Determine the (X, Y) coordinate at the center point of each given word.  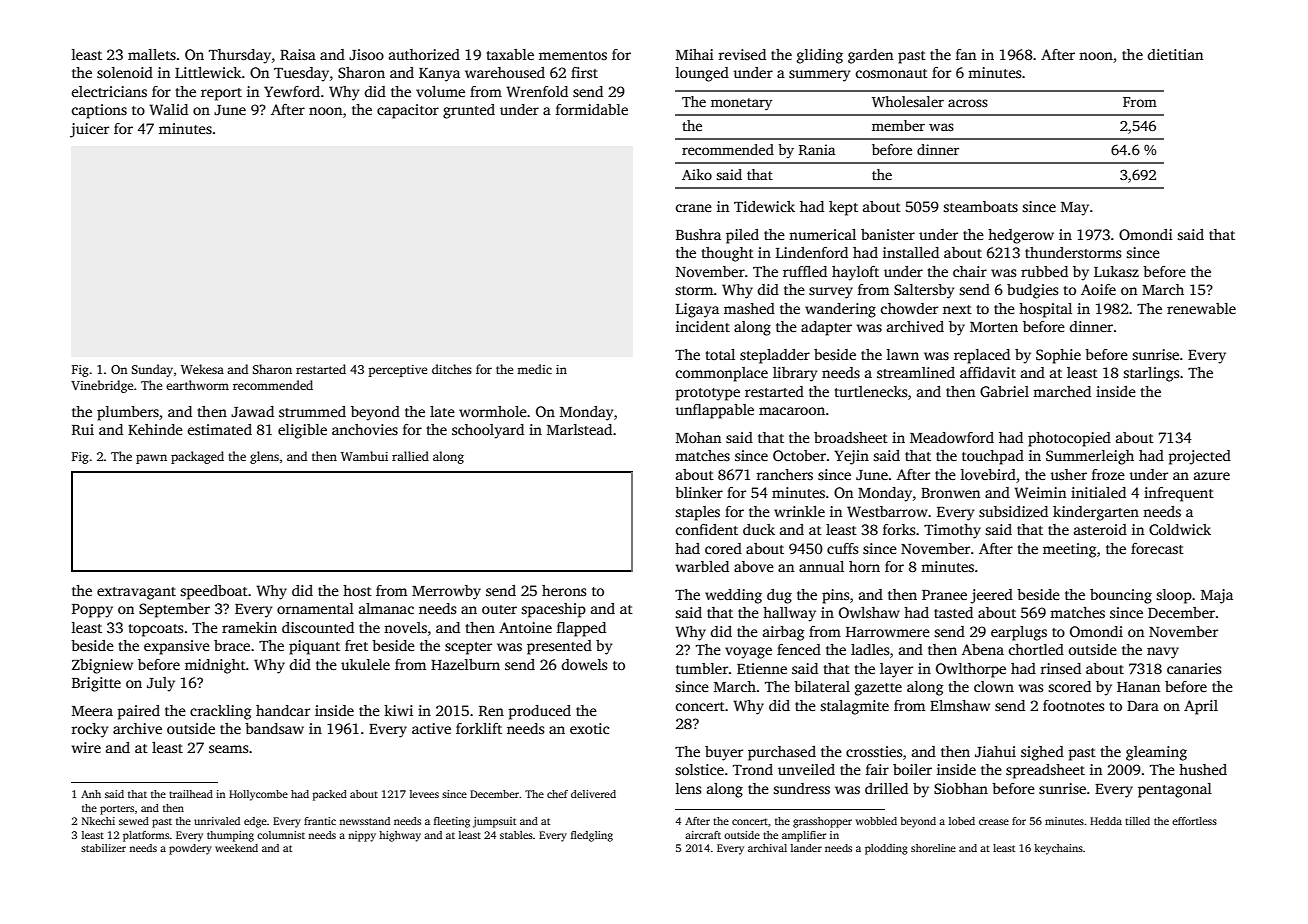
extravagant (136, 593)
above (754, 566)
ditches (452, 369)
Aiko (697, 174)
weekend (236, 848)
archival (767, 848)
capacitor (408, 111)
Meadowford (952, 437)
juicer (89, 130)
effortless (1194, 821)
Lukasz (1116, 271)
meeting (1069, 550)
